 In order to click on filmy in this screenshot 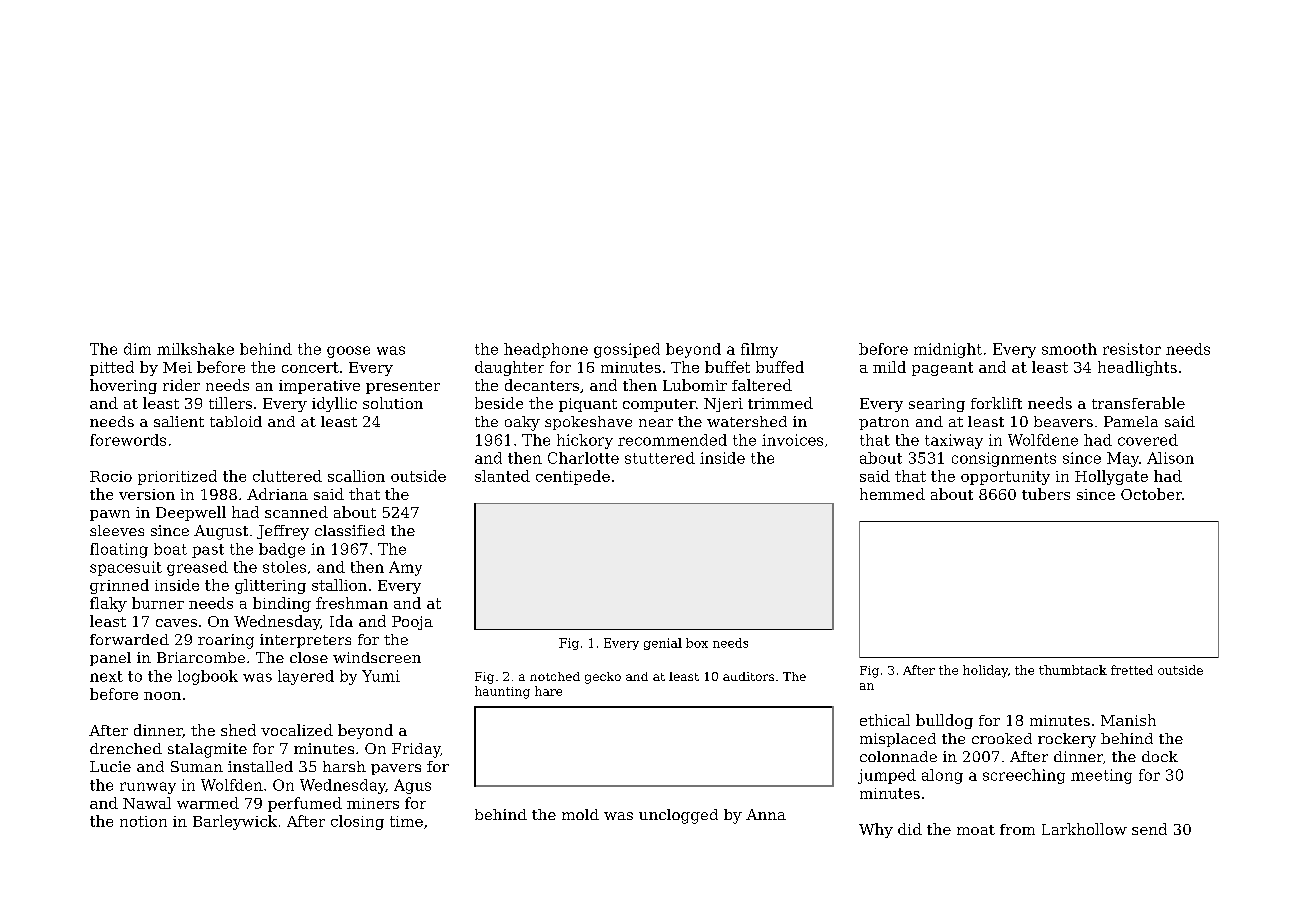, I will do `click(759, 350)`.
